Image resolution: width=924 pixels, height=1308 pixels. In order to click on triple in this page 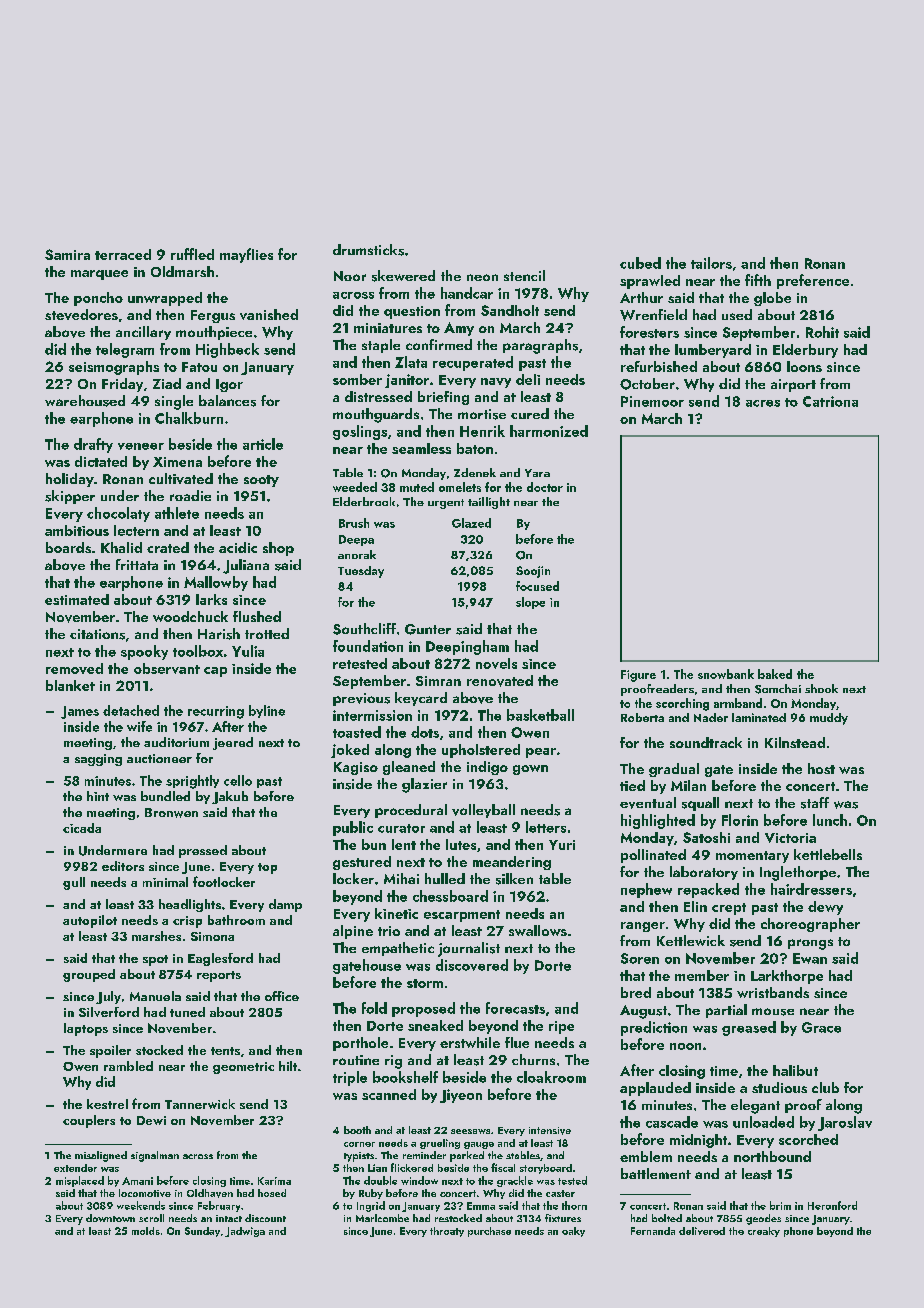, I will do `click(350, 1078)`.
